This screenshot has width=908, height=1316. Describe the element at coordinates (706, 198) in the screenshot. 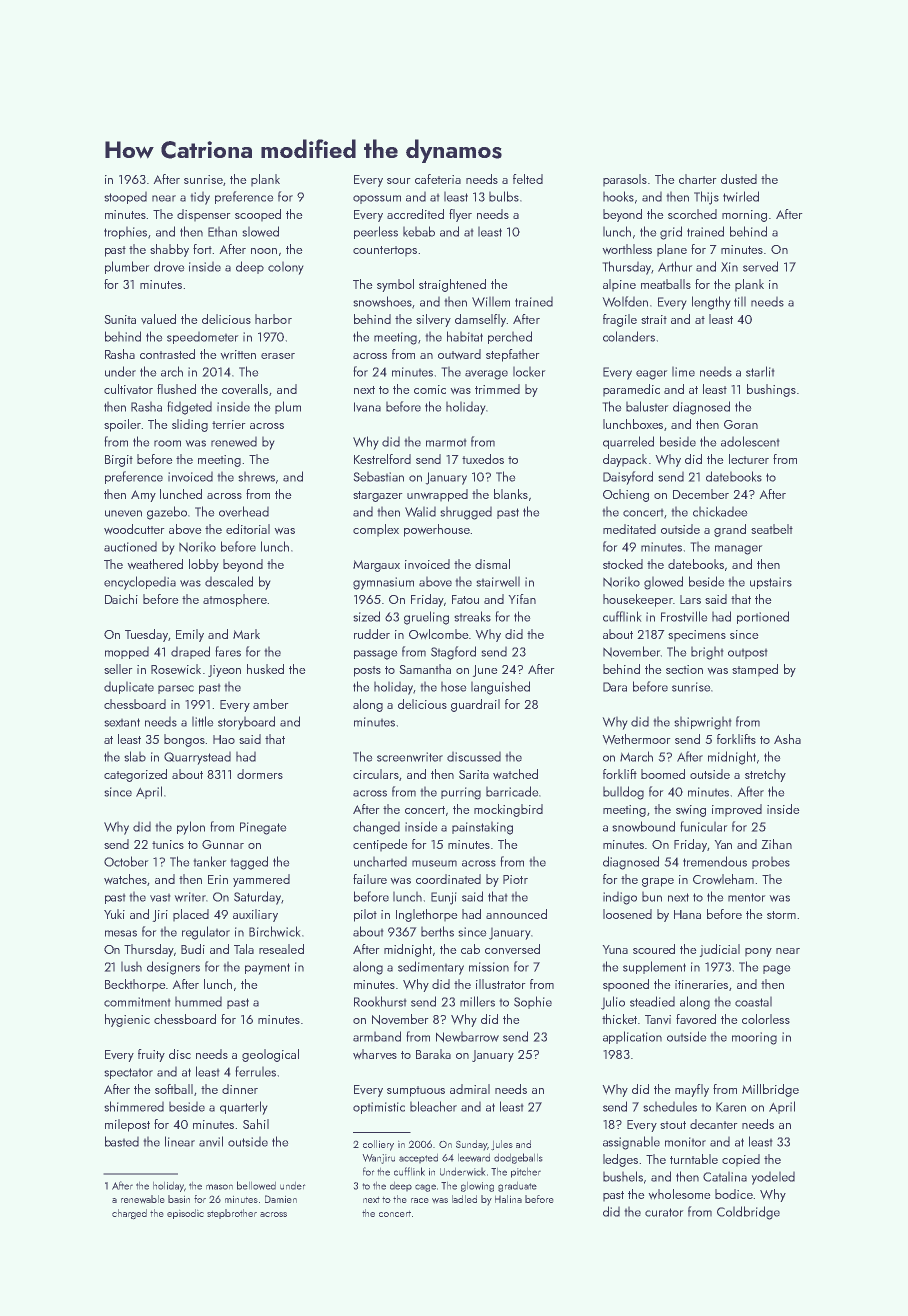

I see `Thijs` at that location.
